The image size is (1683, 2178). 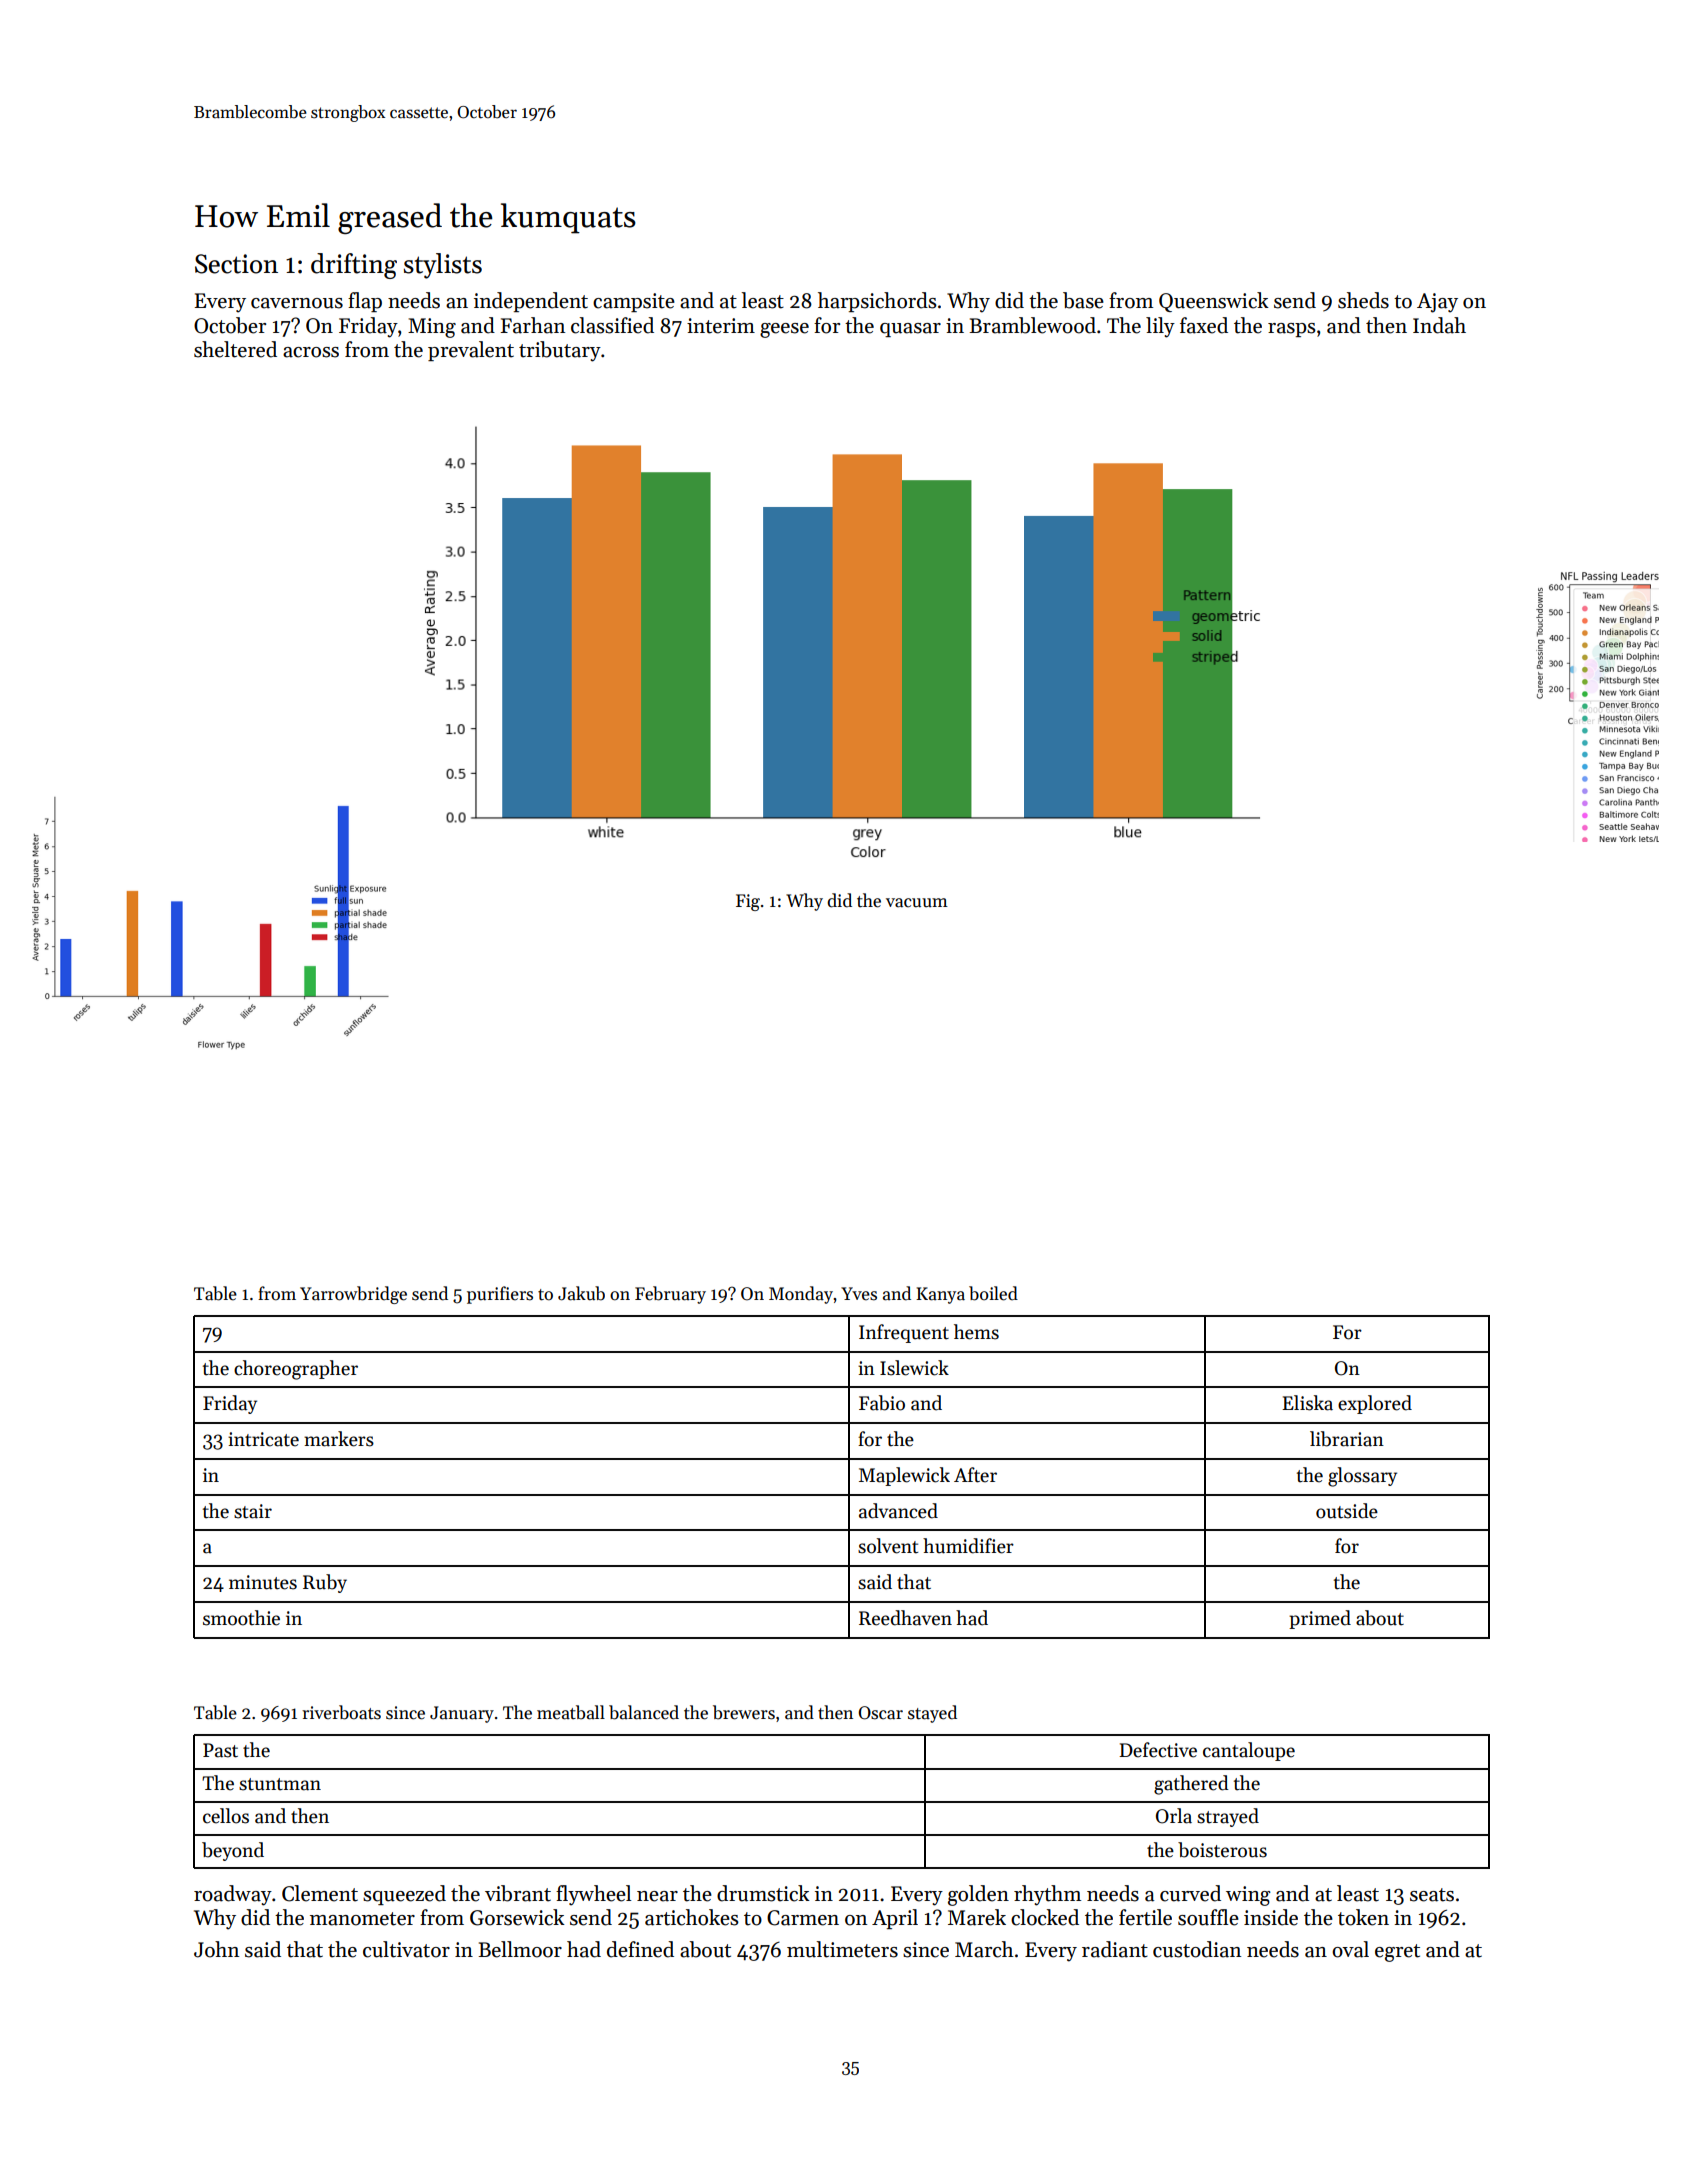 I want to click on campsite, so click(x=634, y=302).
